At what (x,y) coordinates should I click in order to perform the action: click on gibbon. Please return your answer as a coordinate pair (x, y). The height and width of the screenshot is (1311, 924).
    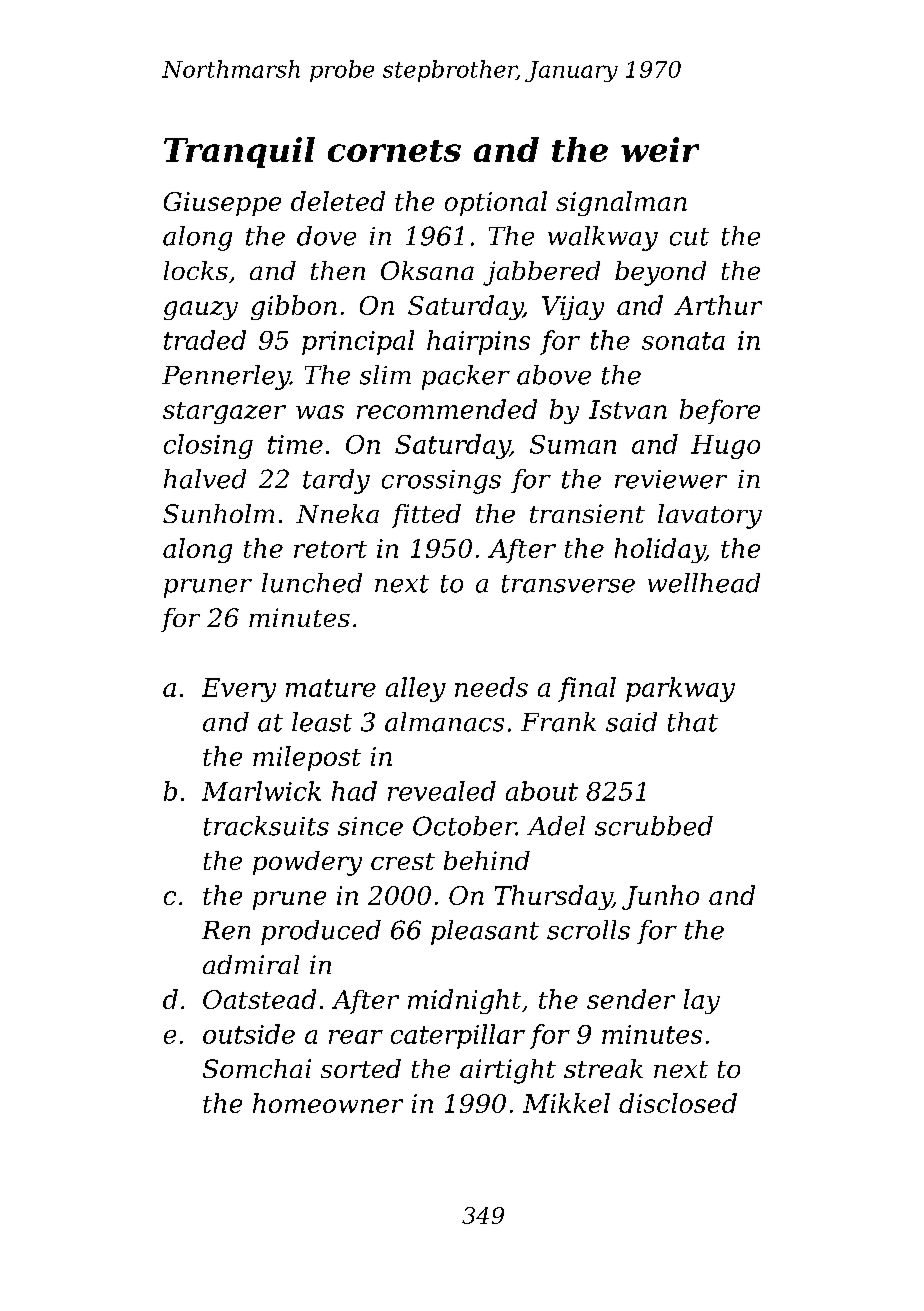
    Looking at the image, I should click on (294, 307).
